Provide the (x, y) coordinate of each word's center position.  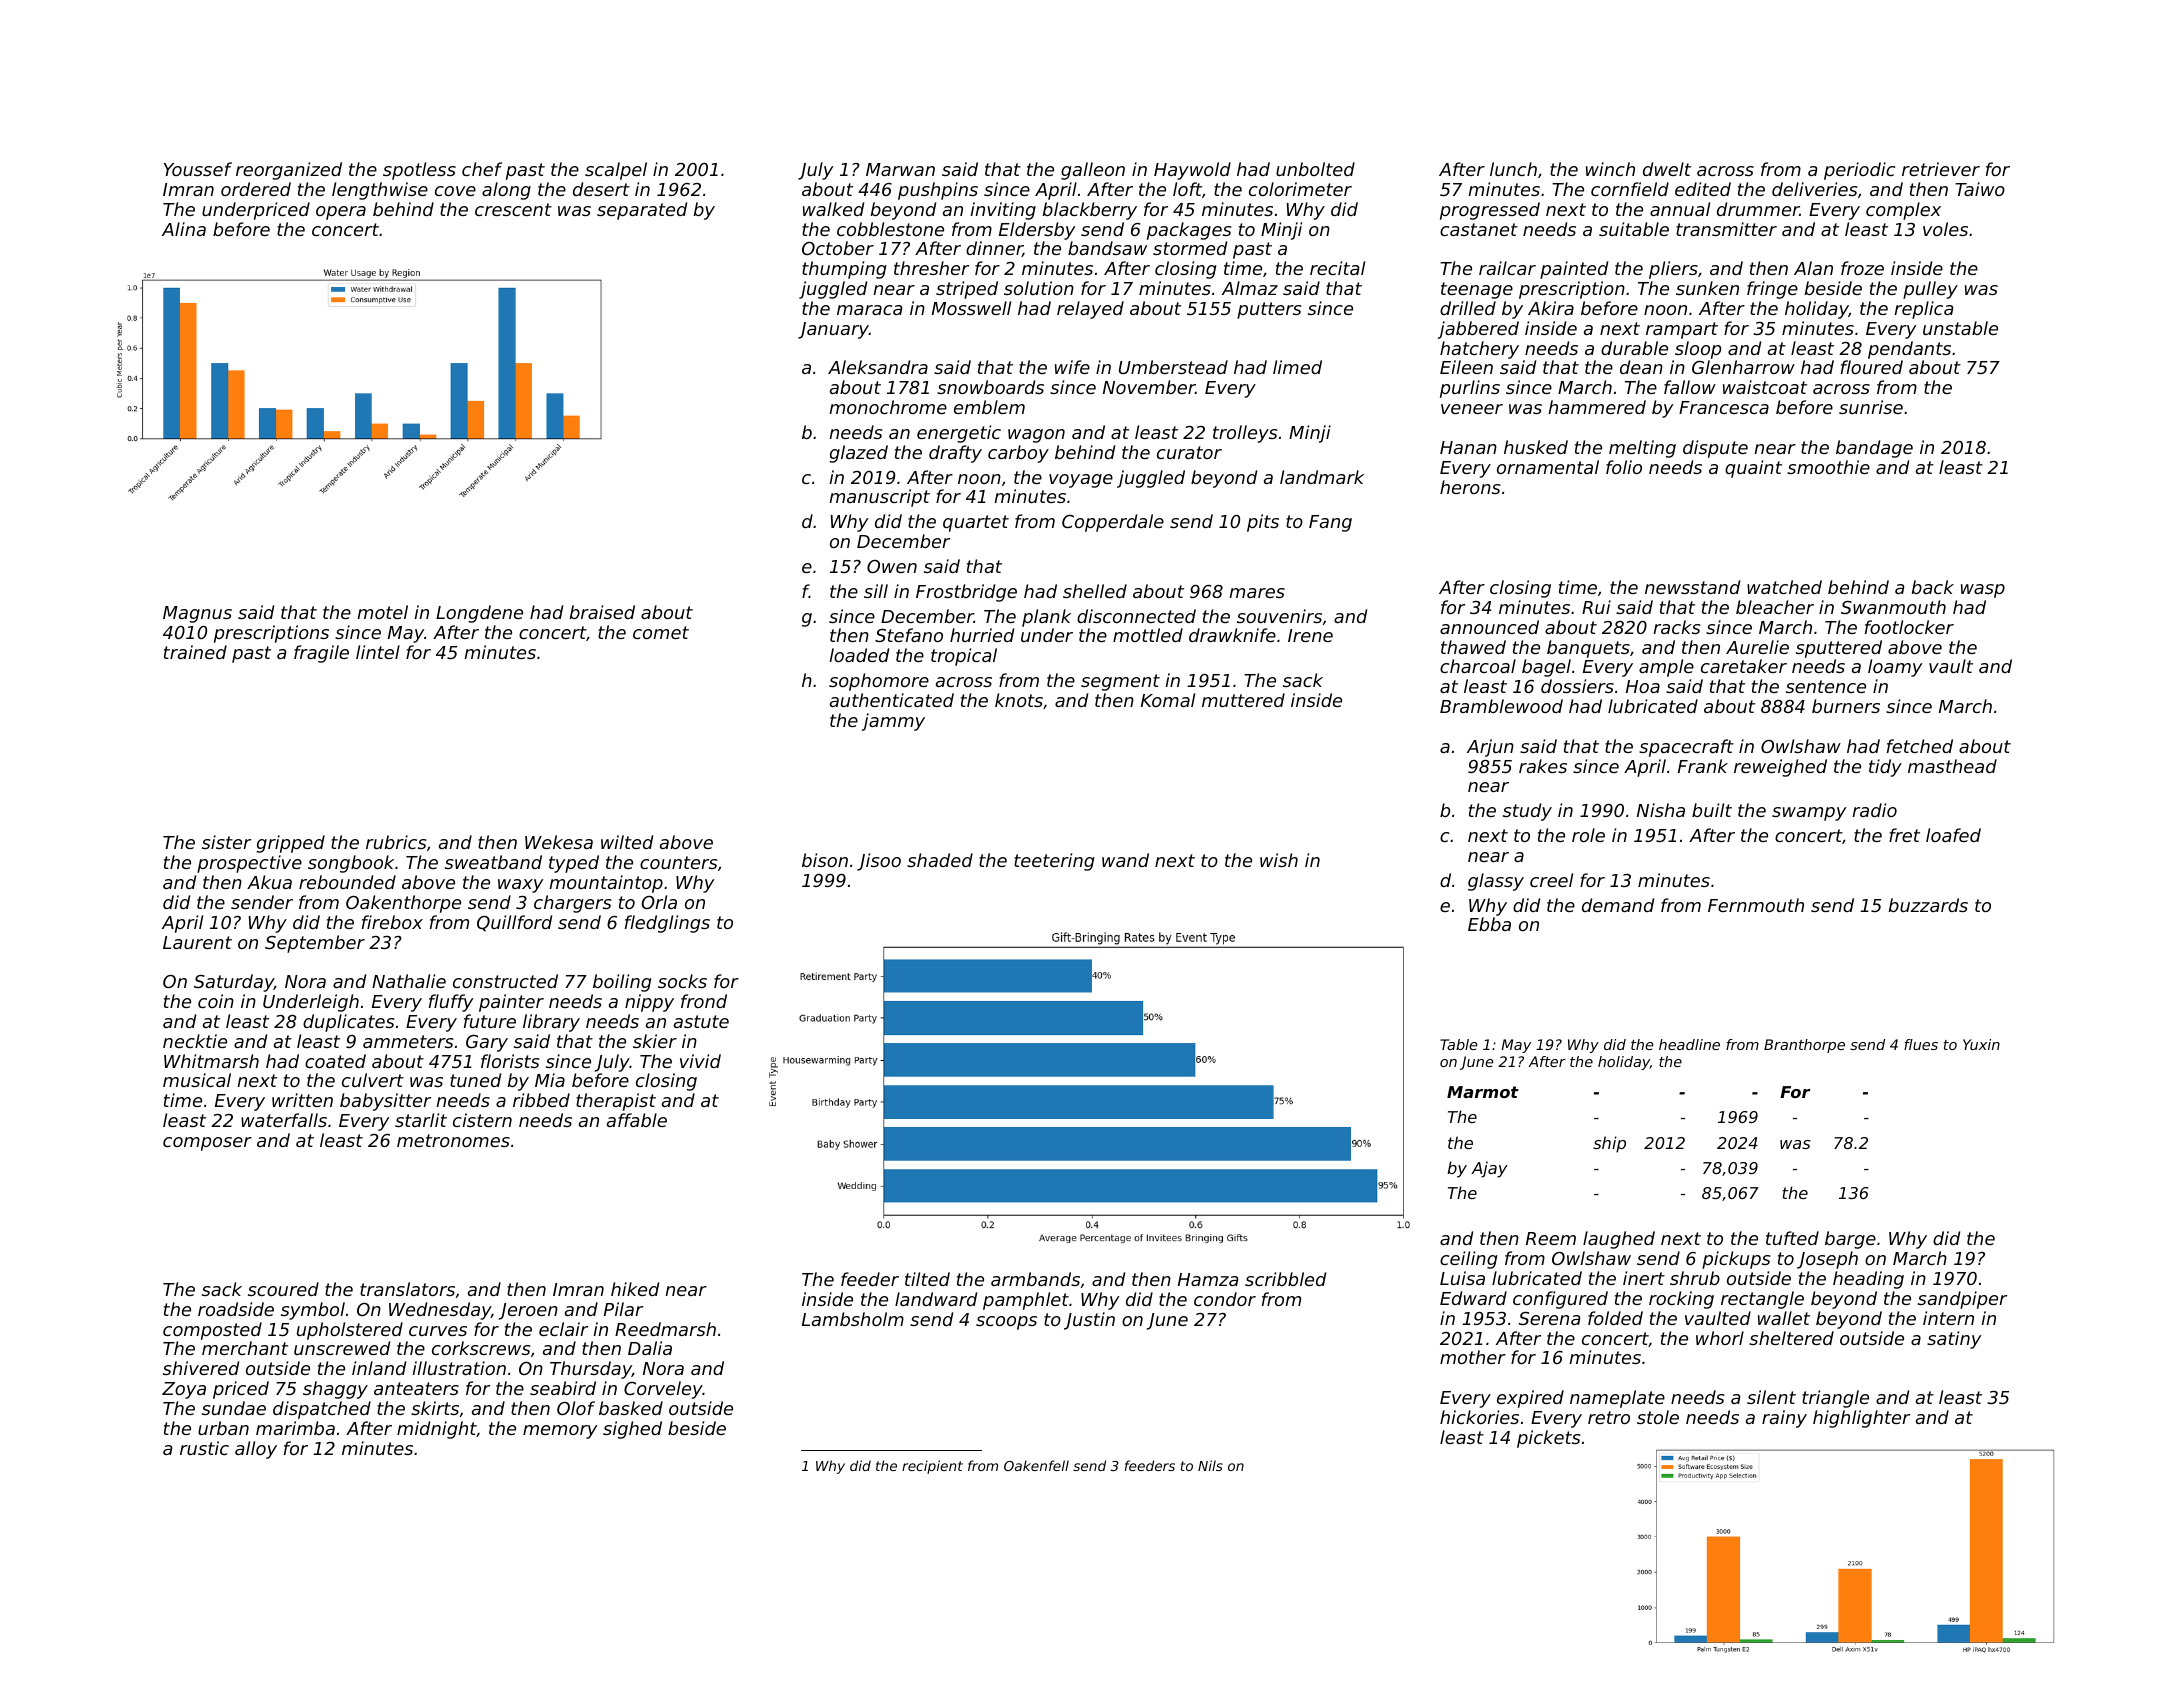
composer (207, 1144)
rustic (204, 1448)
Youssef (198, 169)
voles (1945, 229)
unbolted (1315, 169)
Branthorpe (1804, 1046)
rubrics (396, 842)
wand (1125, 860)
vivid (700, 1061)
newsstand (1692, 587)
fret (1904, 835)
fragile (321, 654)
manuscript (879, 498)
